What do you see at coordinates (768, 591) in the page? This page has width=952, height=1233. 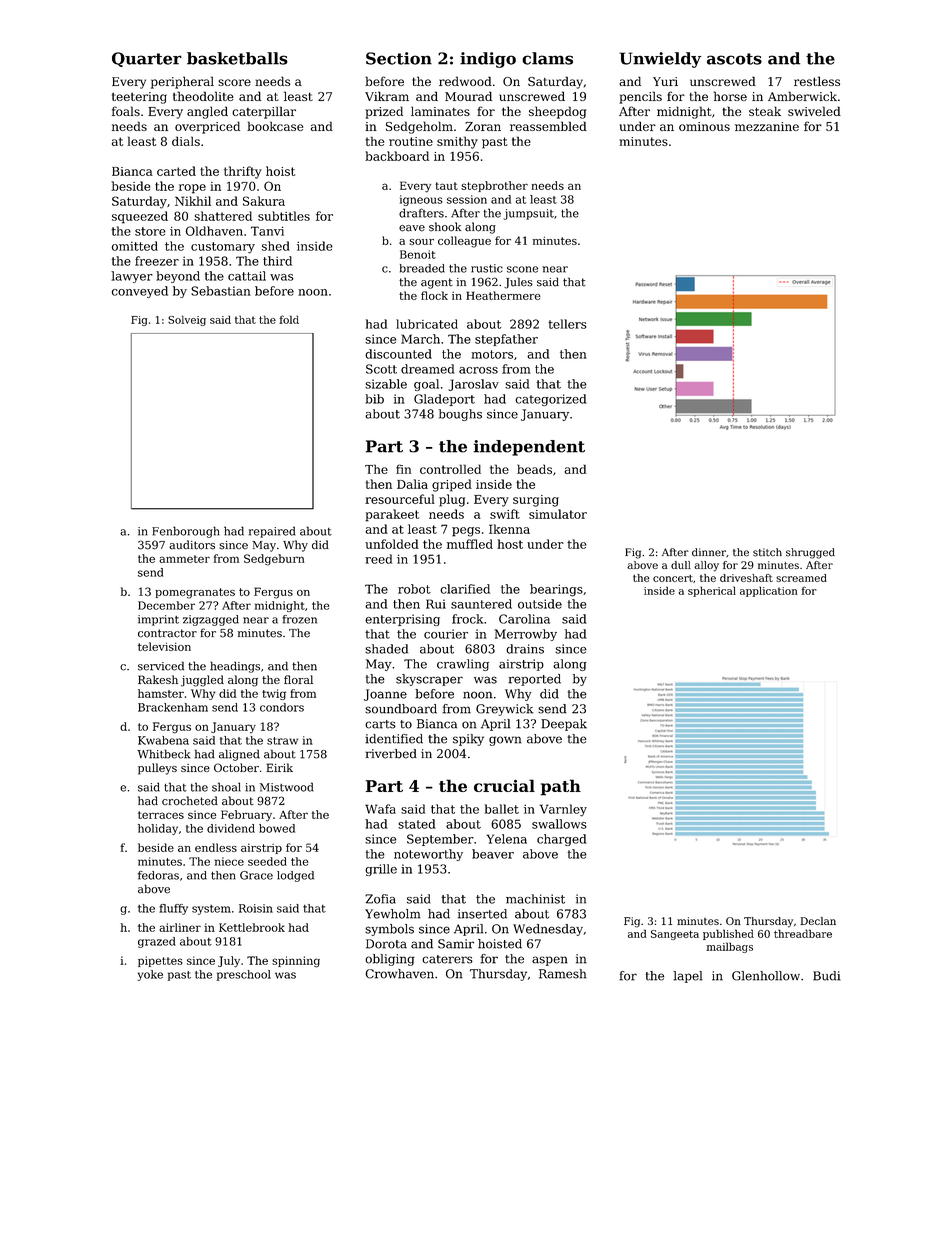 I see `application` at bounding box center [768, 591].
